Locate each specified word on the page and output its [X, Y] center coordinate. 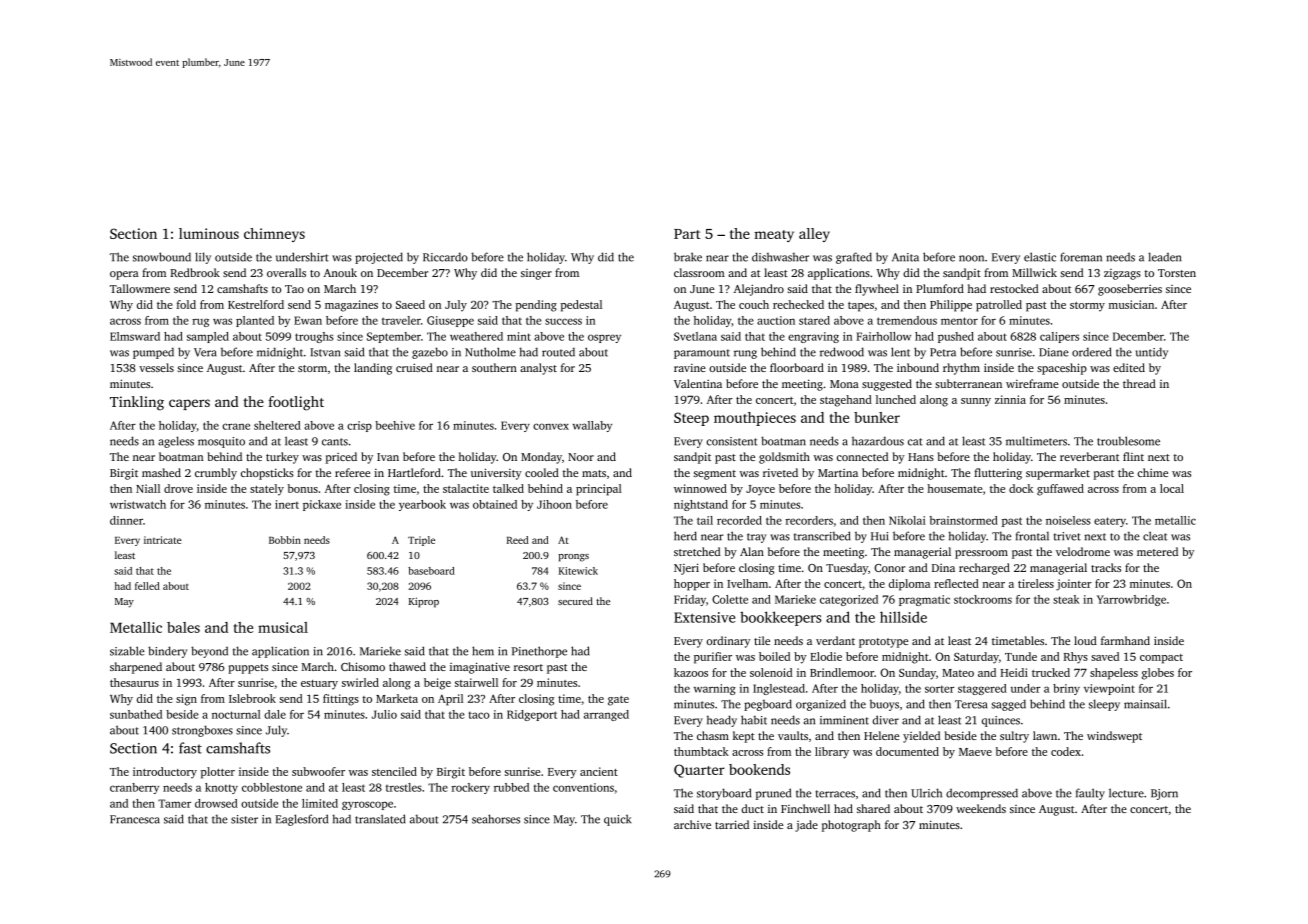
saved [1105, 656]
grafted [854, 258]
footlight [296, 403]
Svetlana [695, 336]
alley [814, 235]
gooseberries [1130, 290]
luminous [209, 233]
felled [147, 586]
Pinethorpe [539, 652]
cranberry [134, 788]
